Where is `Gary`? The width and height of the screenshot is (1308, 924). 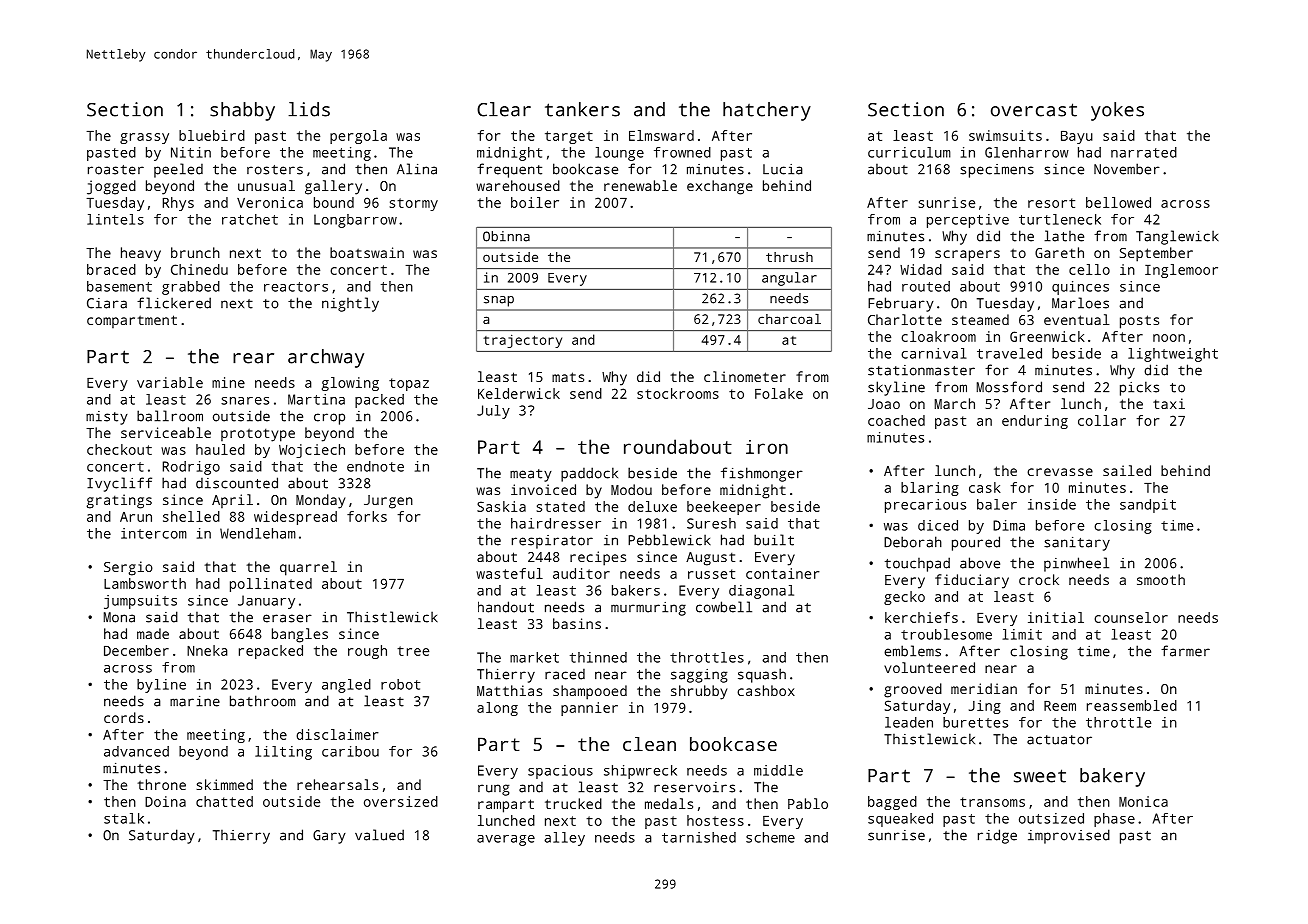
Gary is located at coordinates (329, 837).
